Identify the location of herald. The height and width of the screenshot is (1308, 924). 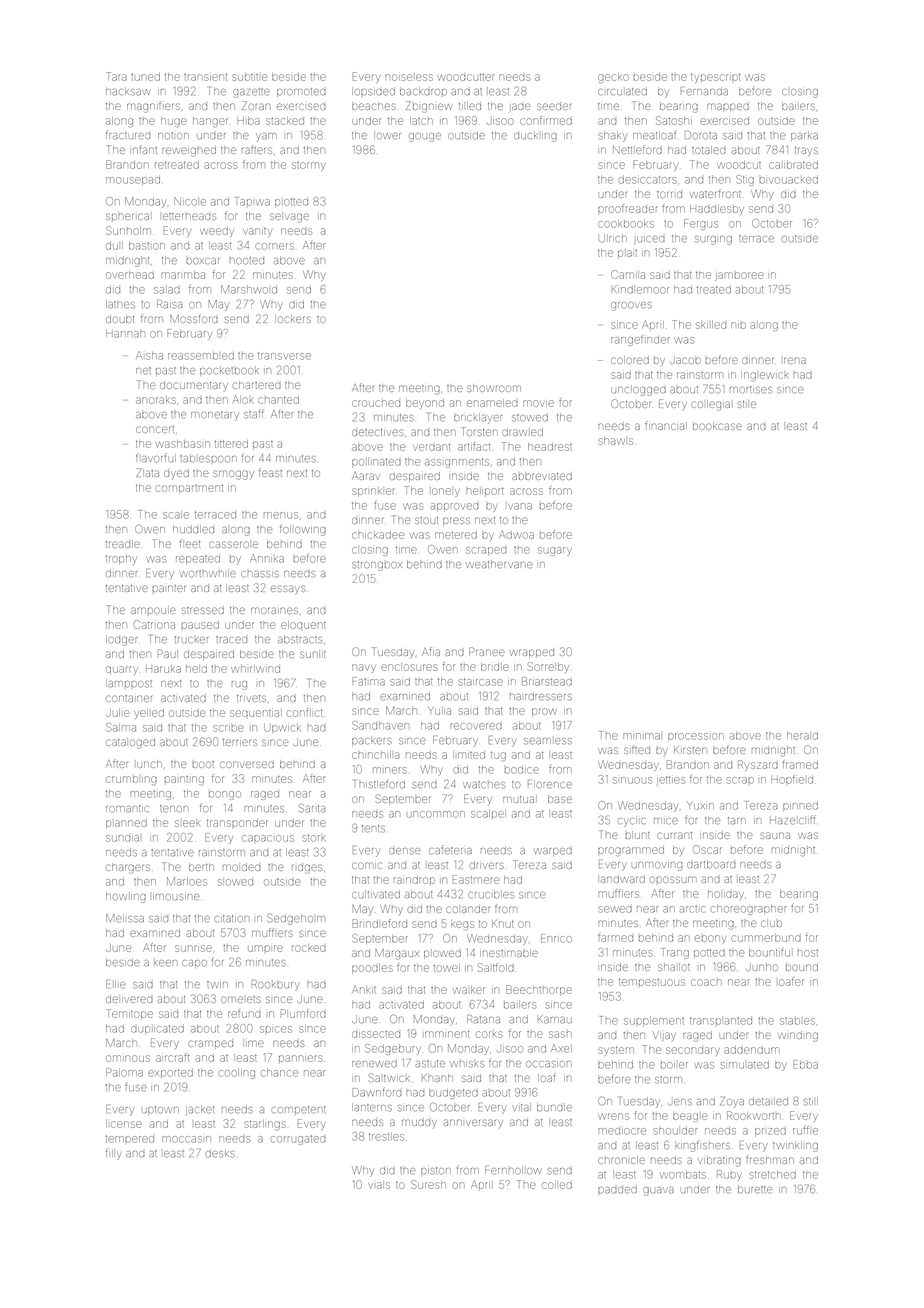
(802, 735).
